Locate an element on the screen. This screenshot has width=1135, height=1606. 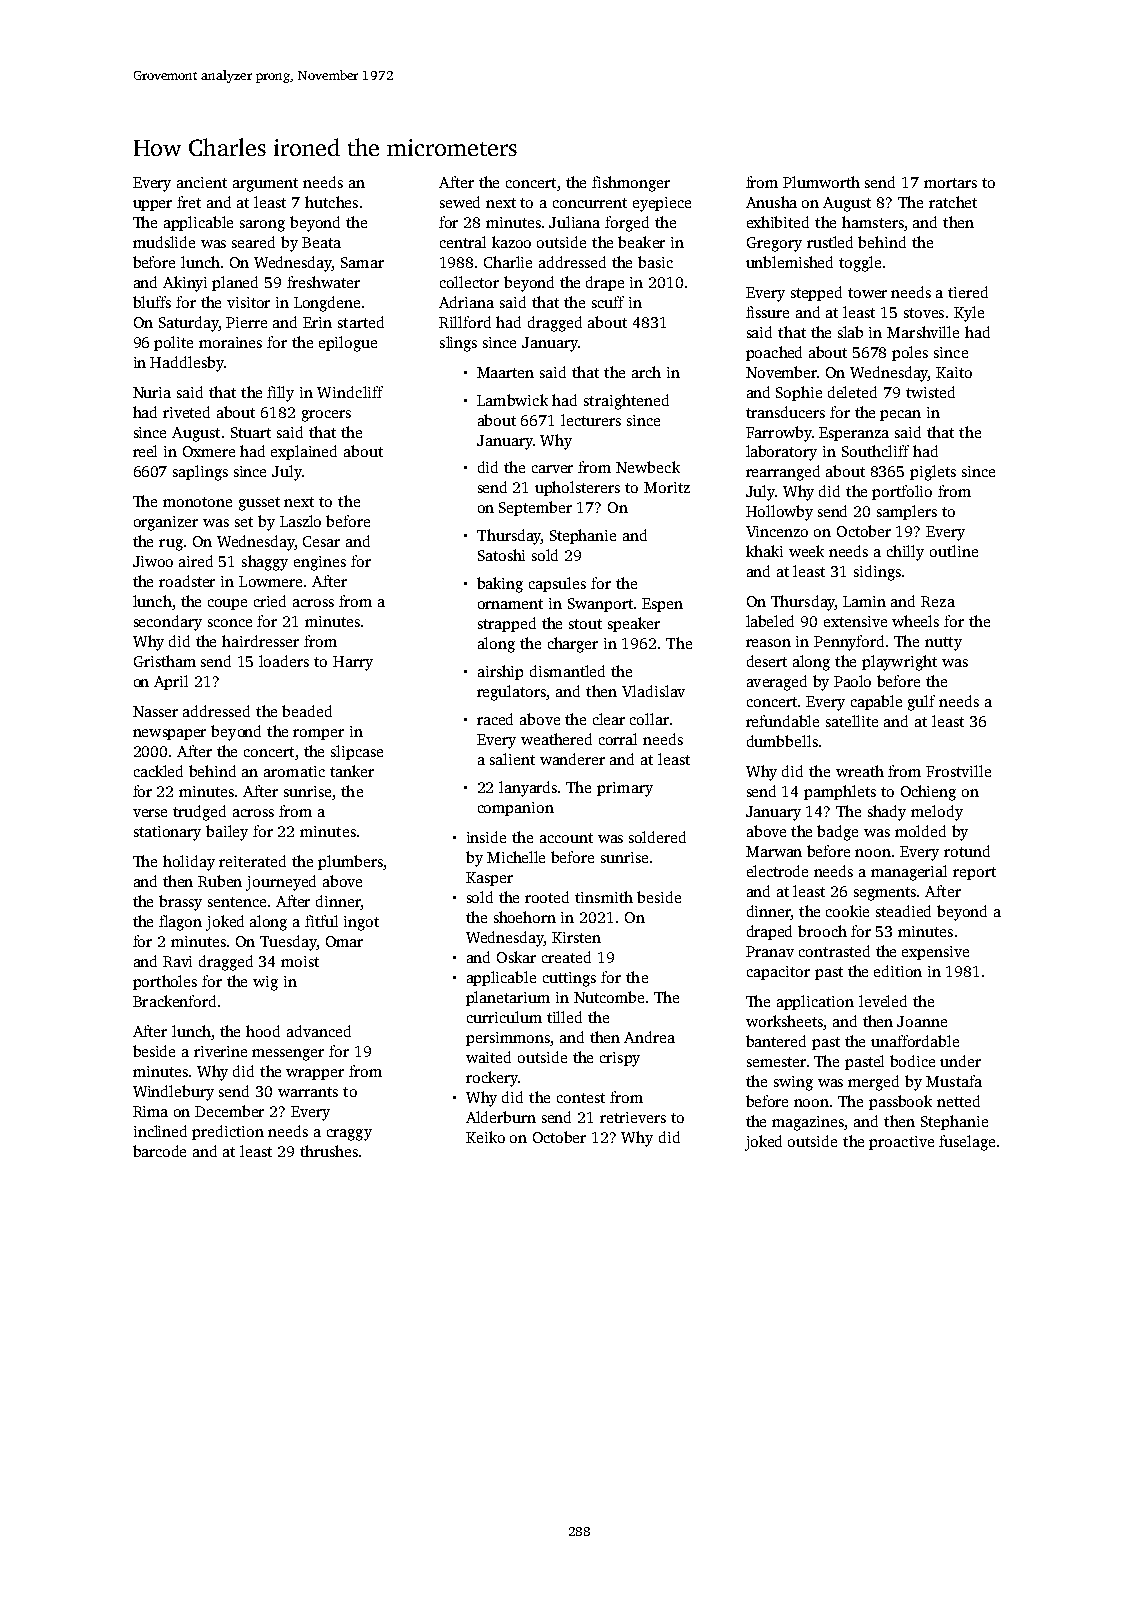
barcode is located at coordinates (159, 1151).
